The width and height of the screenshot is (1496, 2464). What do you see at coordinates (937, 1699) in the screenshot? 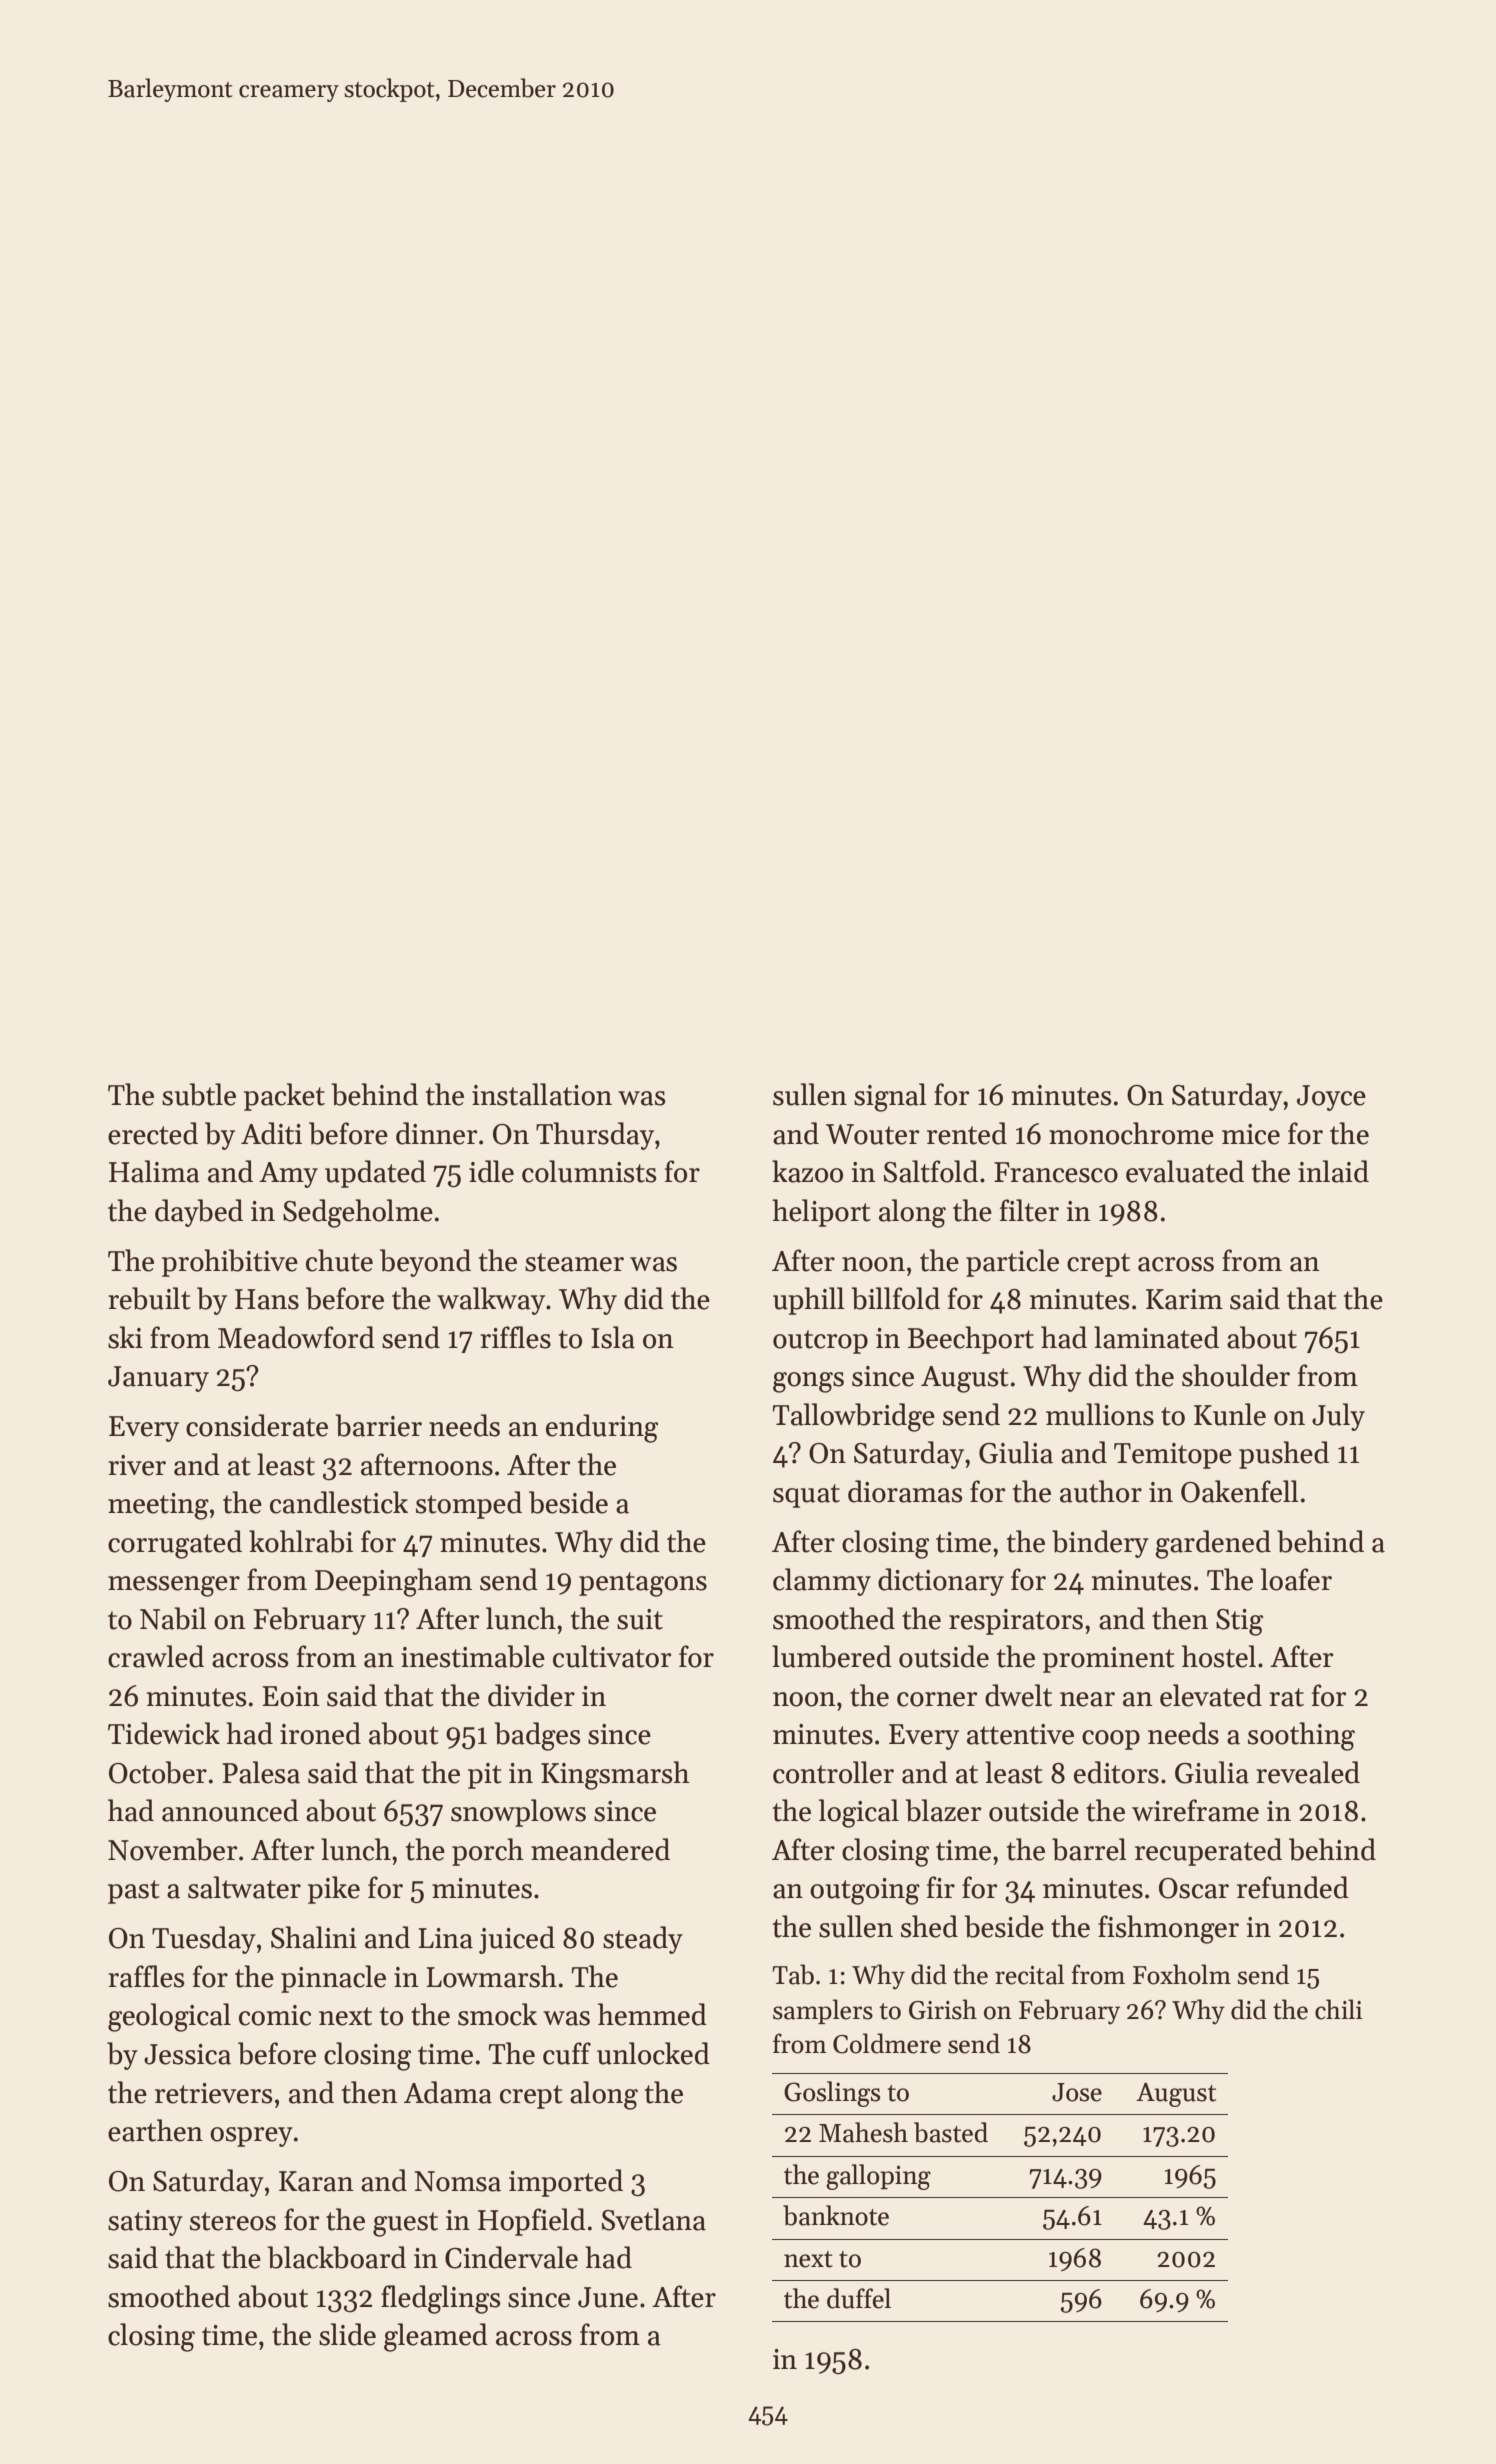
I see `corner` at bounding box center [937, 1699].
